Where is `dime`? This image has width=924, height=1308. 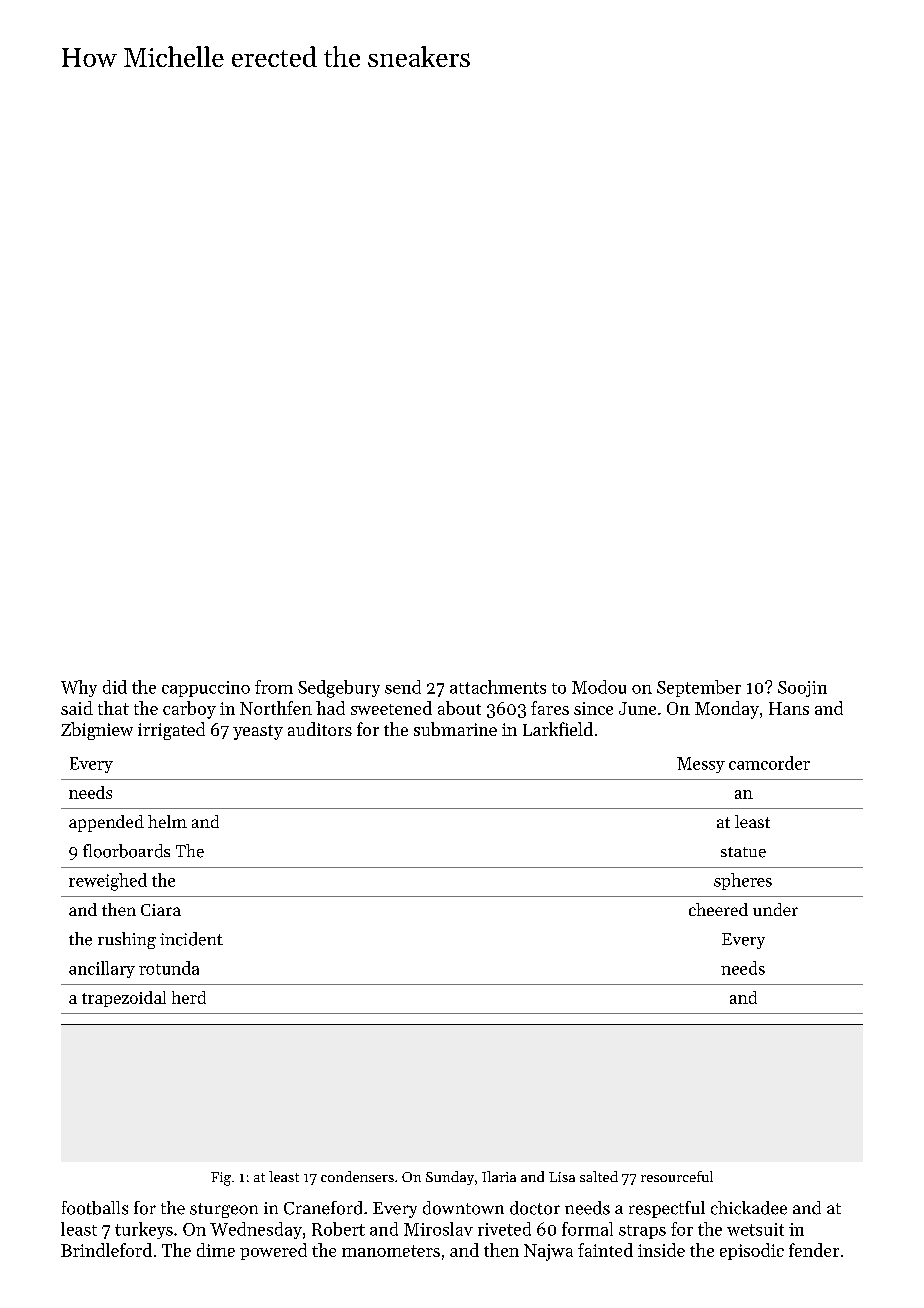 dime is located at coordinates (216, 1250).
